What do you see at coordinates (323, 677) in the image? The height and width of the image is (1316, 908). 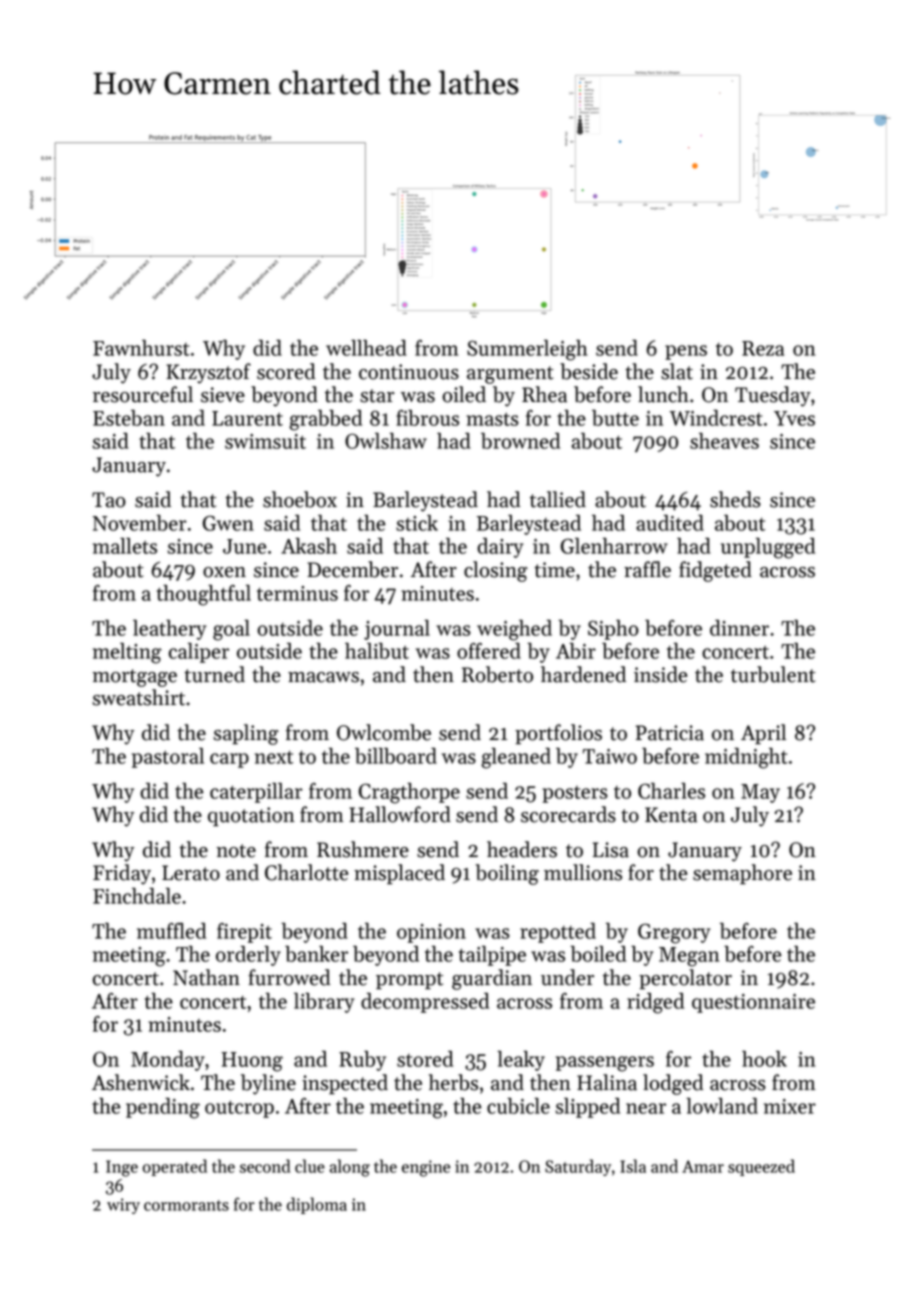 I see `macaws` at bounding box center [323, 677].
